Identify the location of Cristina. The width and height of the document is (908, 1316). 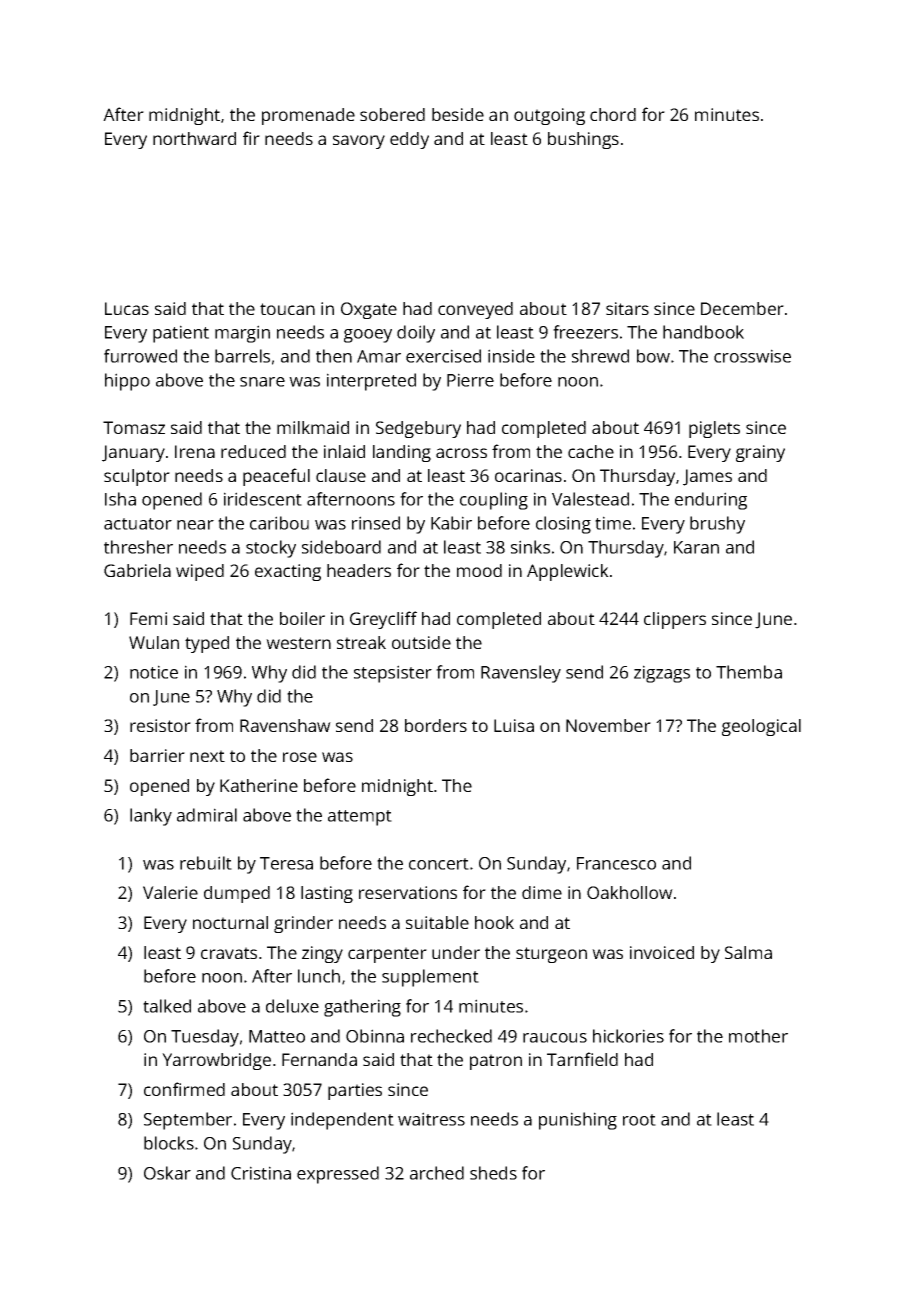
(261, 1173).
